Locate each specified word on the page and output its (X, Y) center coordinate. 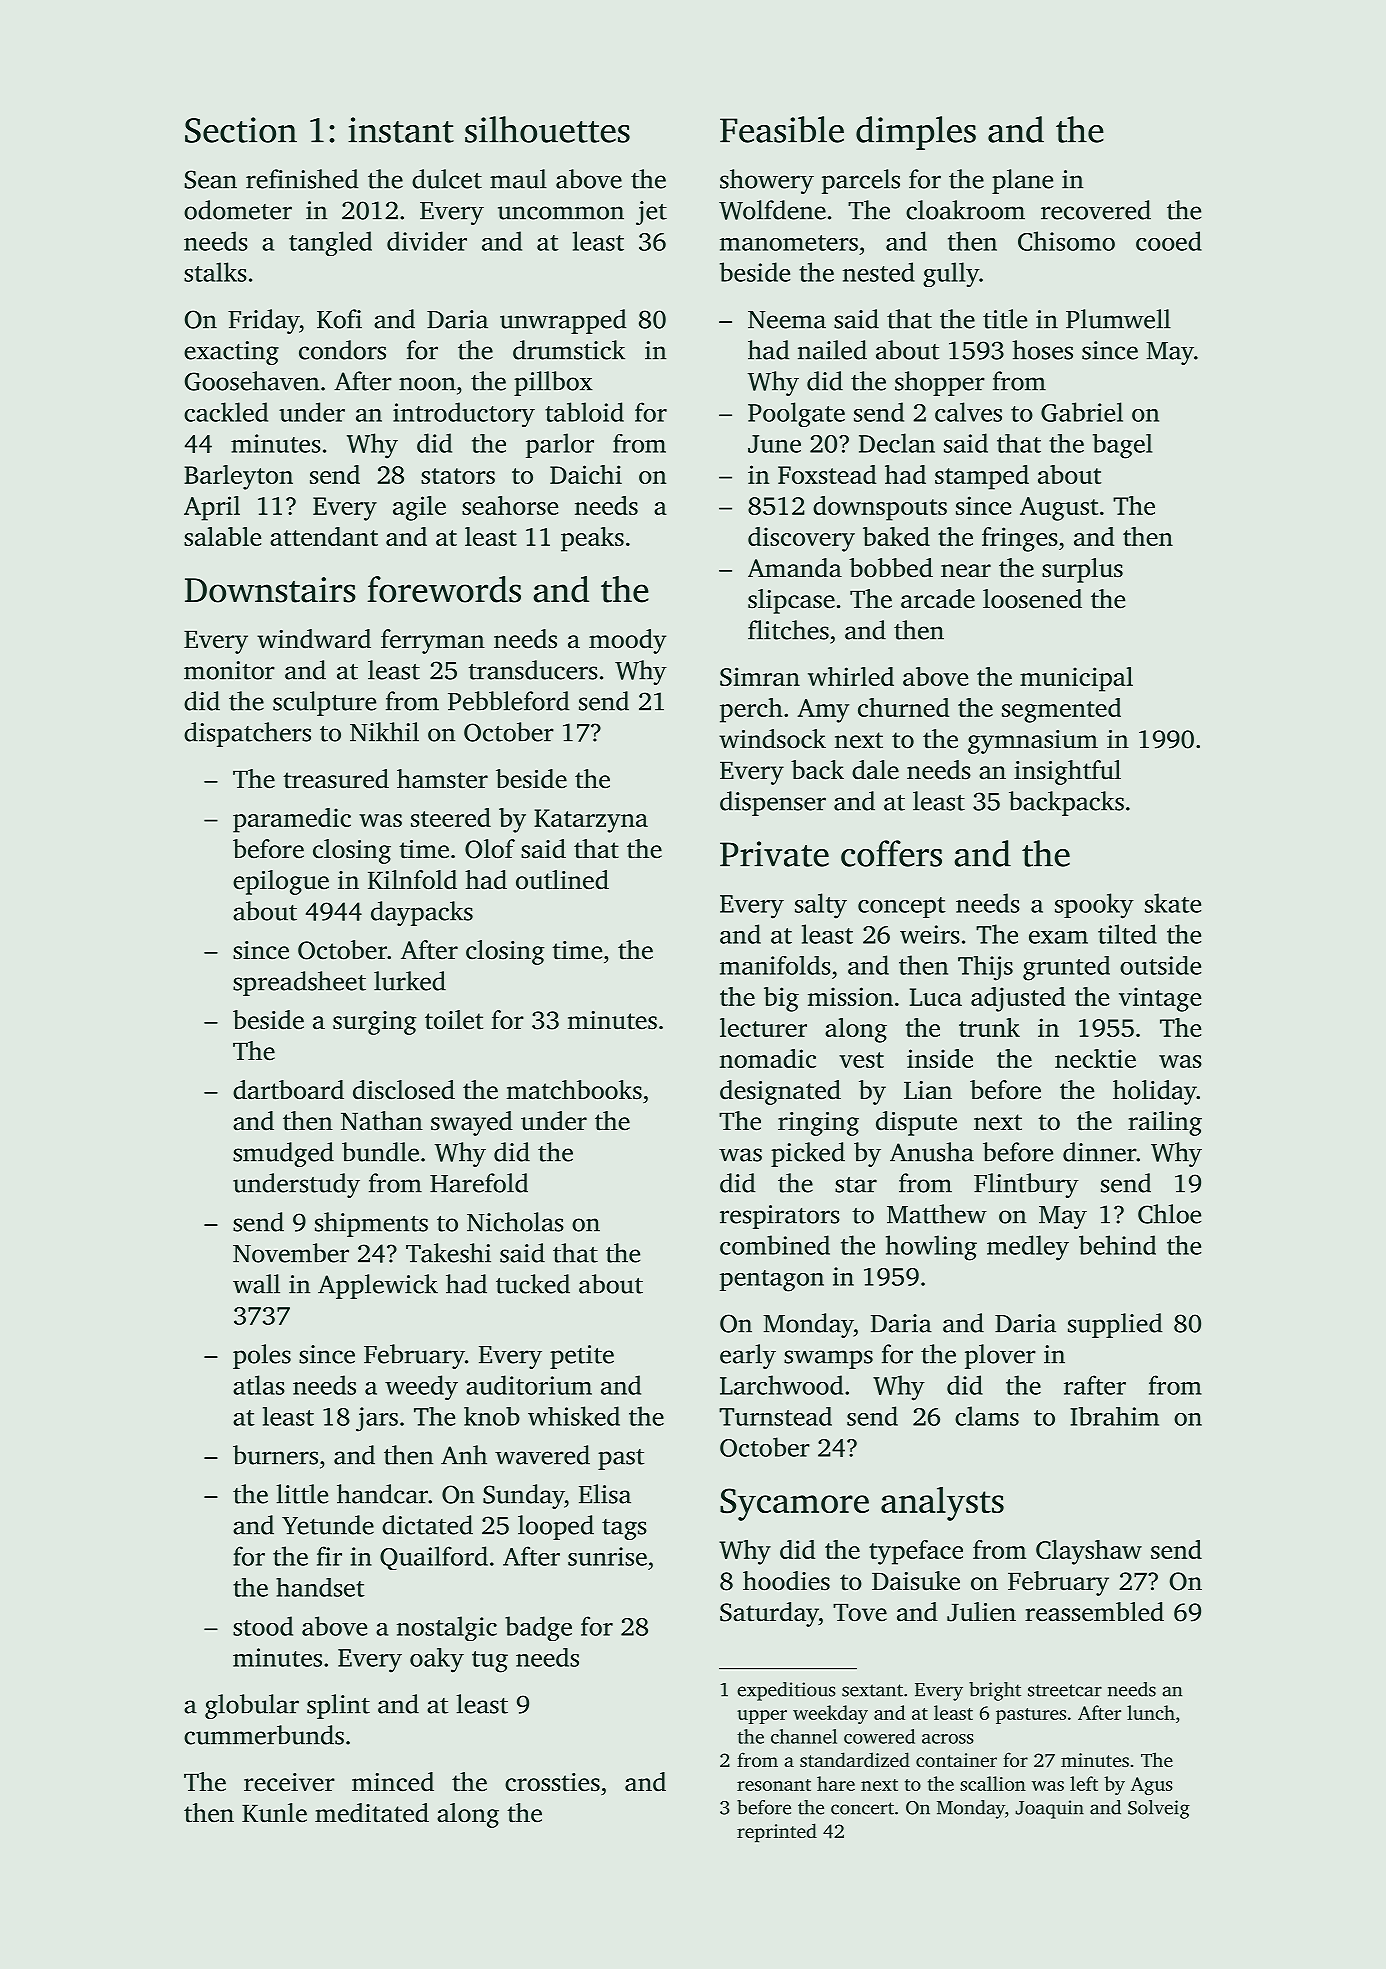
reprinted (777, 1833)
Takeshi (448, 1253)
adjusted (1018, 999)
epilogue (281, 882)
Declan (897, 443)
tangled (330, 243)
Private (774, 854)
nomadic (768, 1058)
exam (1058, 937)
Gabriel (1082, 412)
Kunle (274, 1813)
